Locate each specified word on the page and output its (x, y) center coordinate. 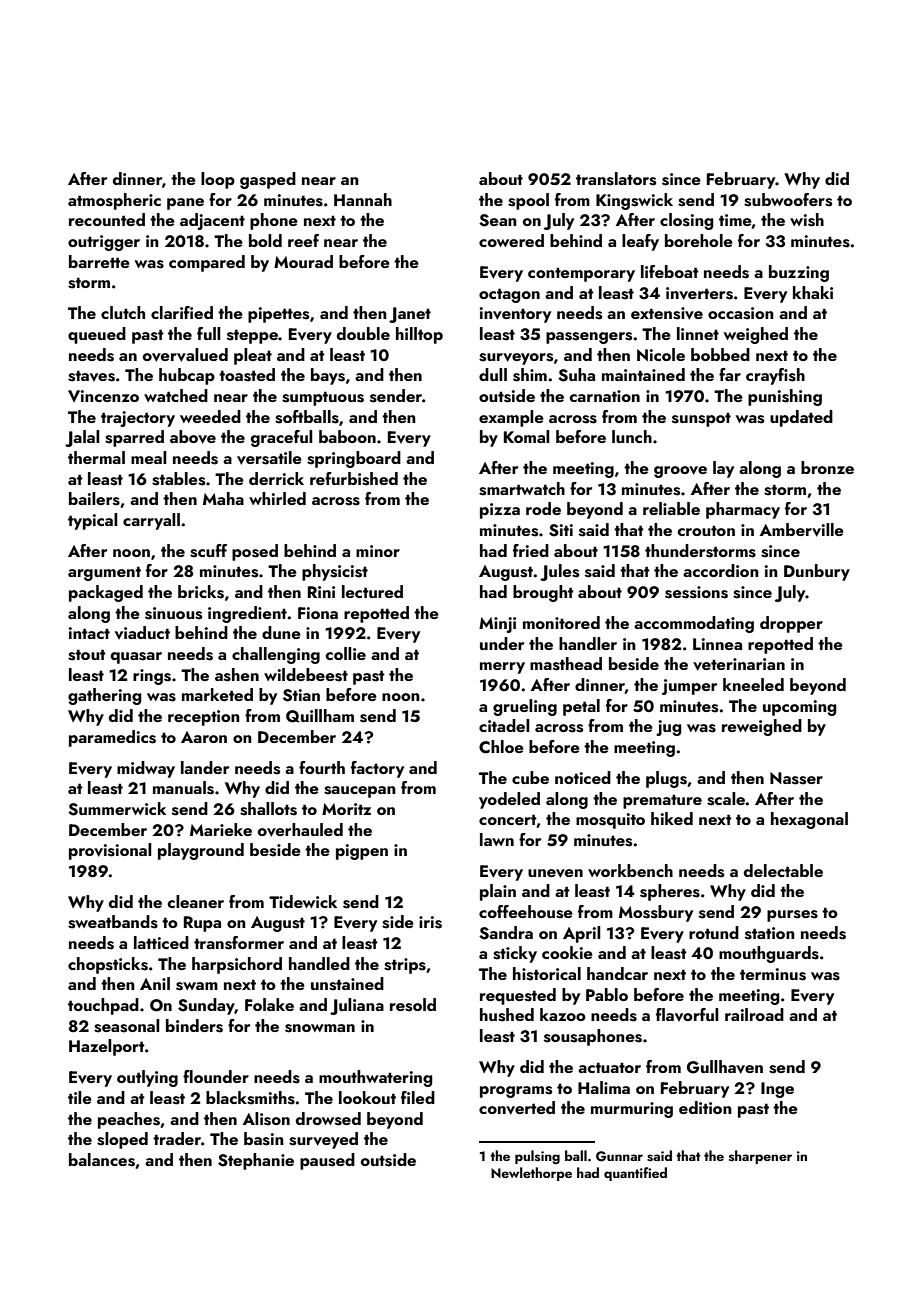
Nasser (796, 778)
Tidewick (303, 901)
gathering (104, 696)
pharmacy (743, 510)
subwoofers (788, 200)
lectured (372, 591)
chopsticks (108, 965)
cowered (511, 240)
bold (265, 240)
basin (264, 1139)
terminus (773, 974)
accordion (721, 570)
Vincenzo (103, 396)
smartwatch (522, 489)
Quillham (320, 716)
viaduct (142, 632)
